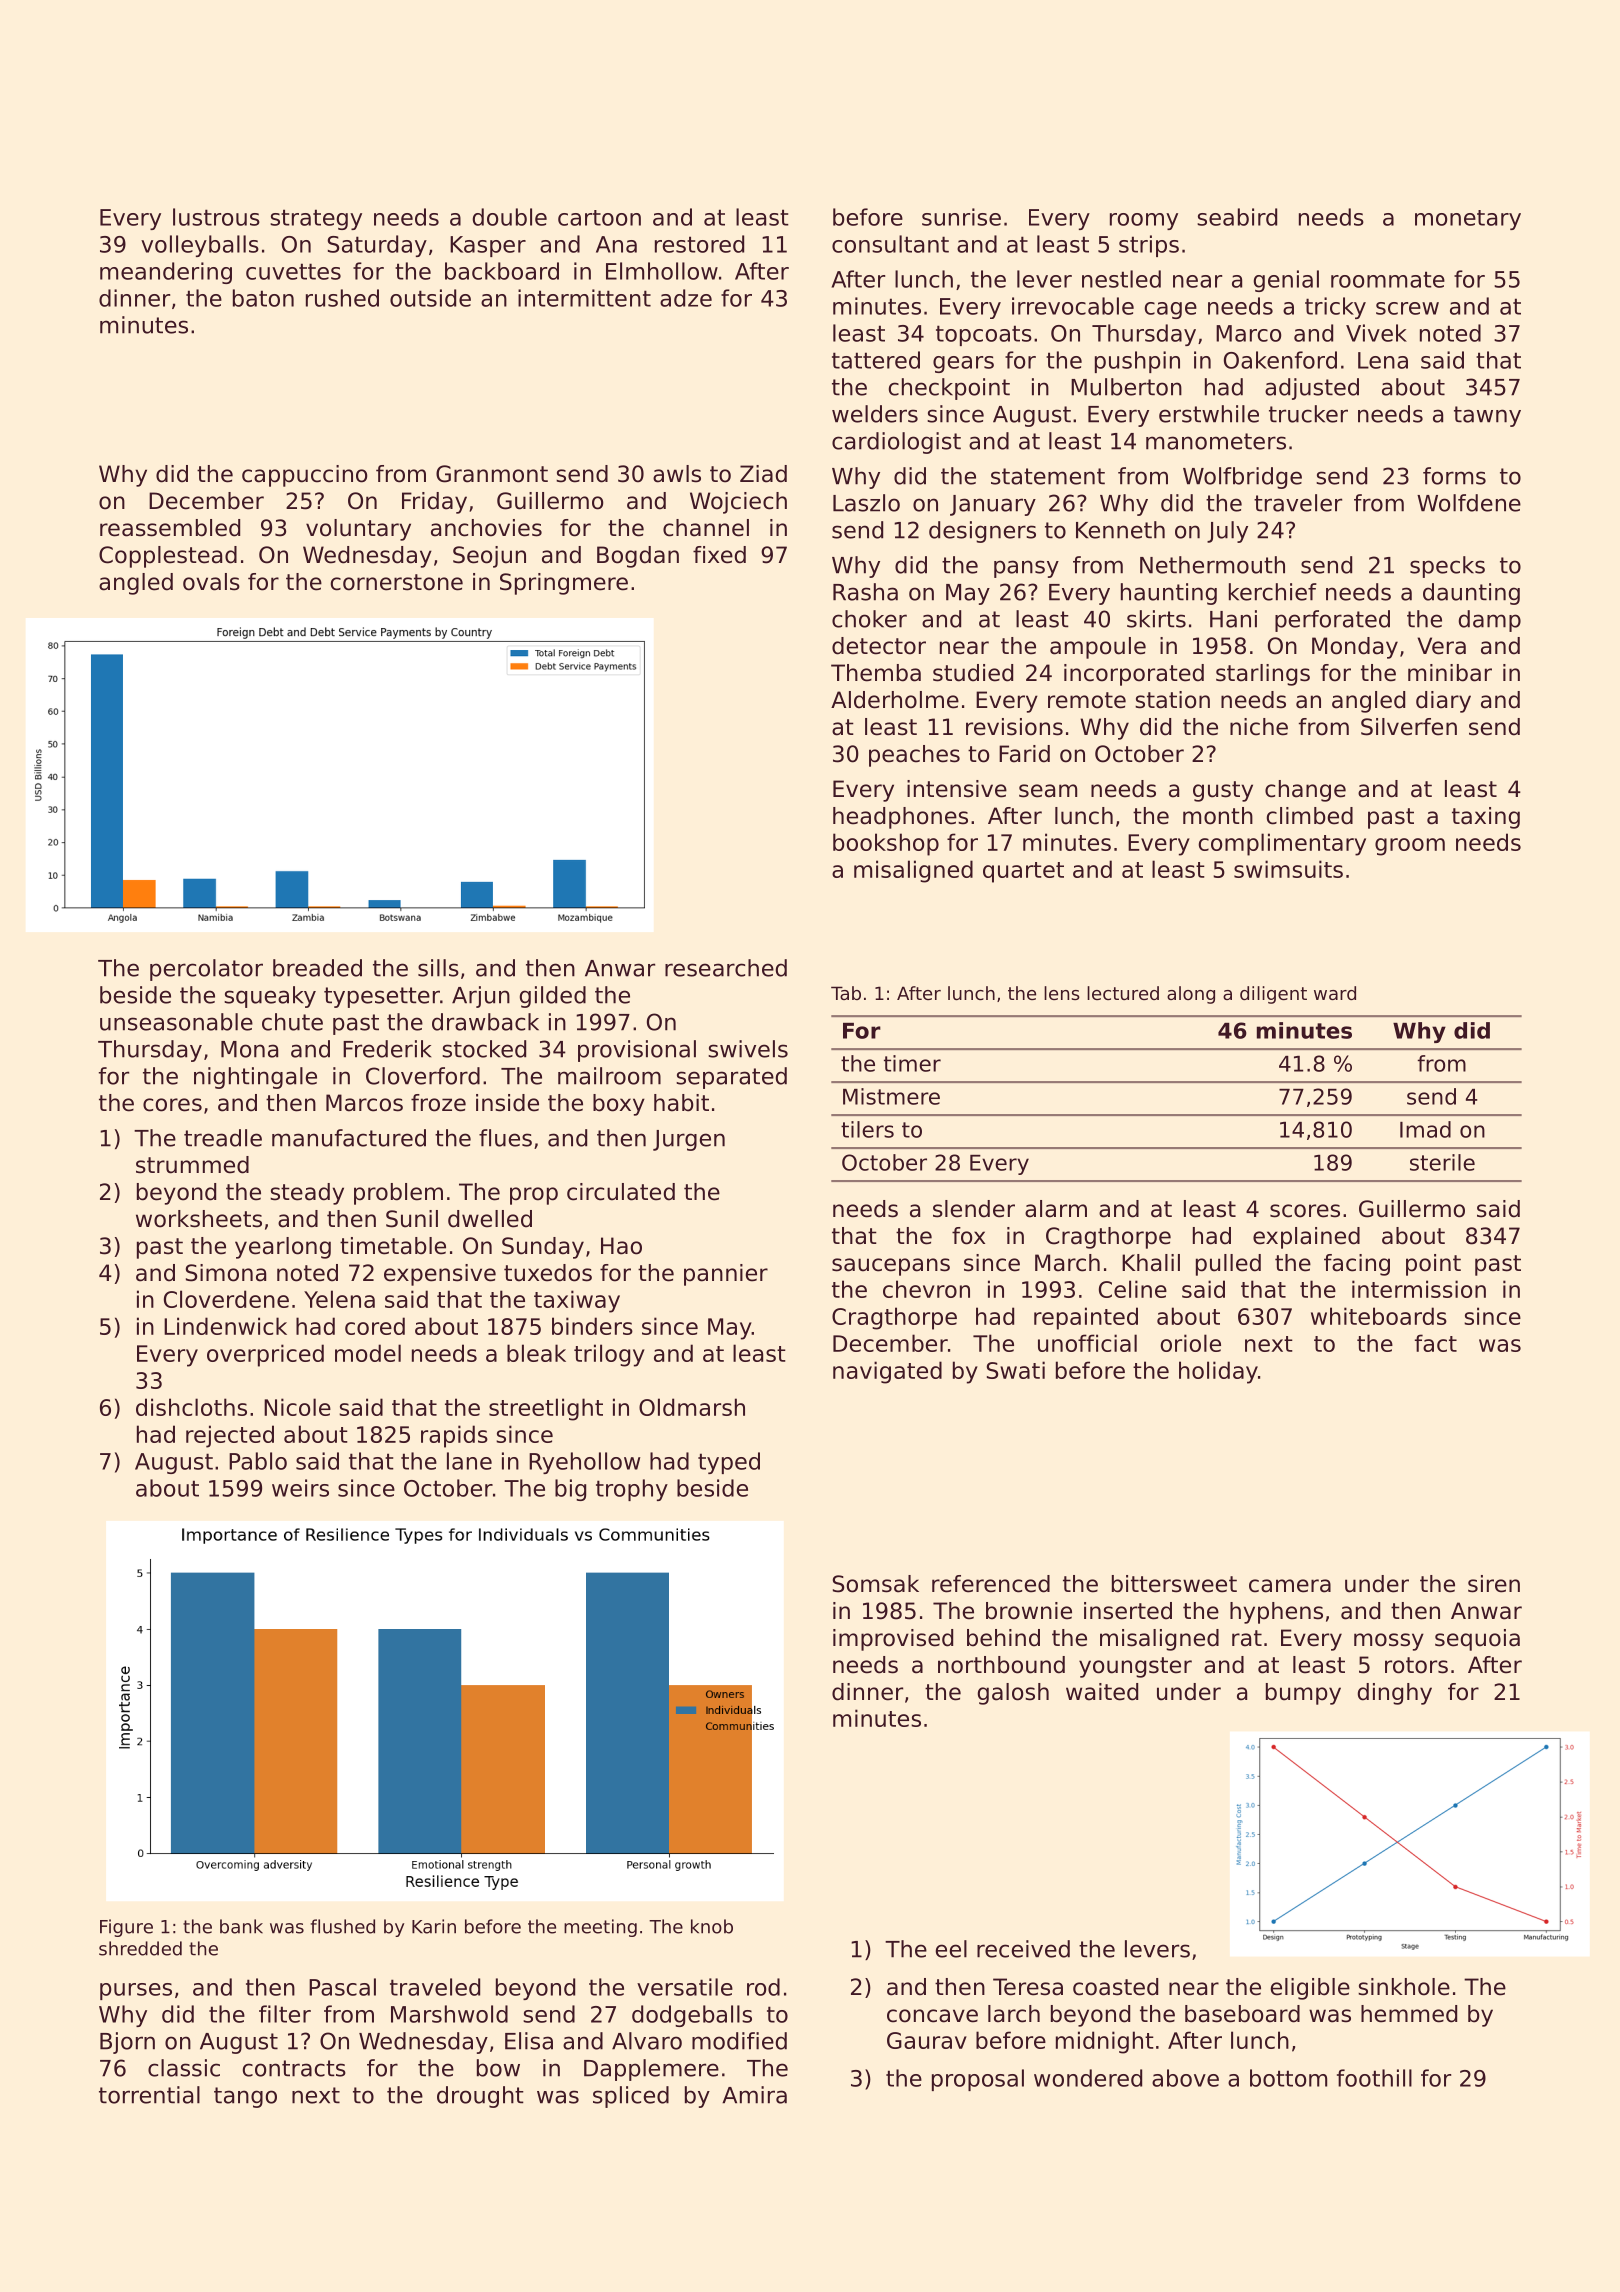  What do you see at coordinates (480, 2097) in the page?
I see `drought` at bounding box center [480, 2097].
